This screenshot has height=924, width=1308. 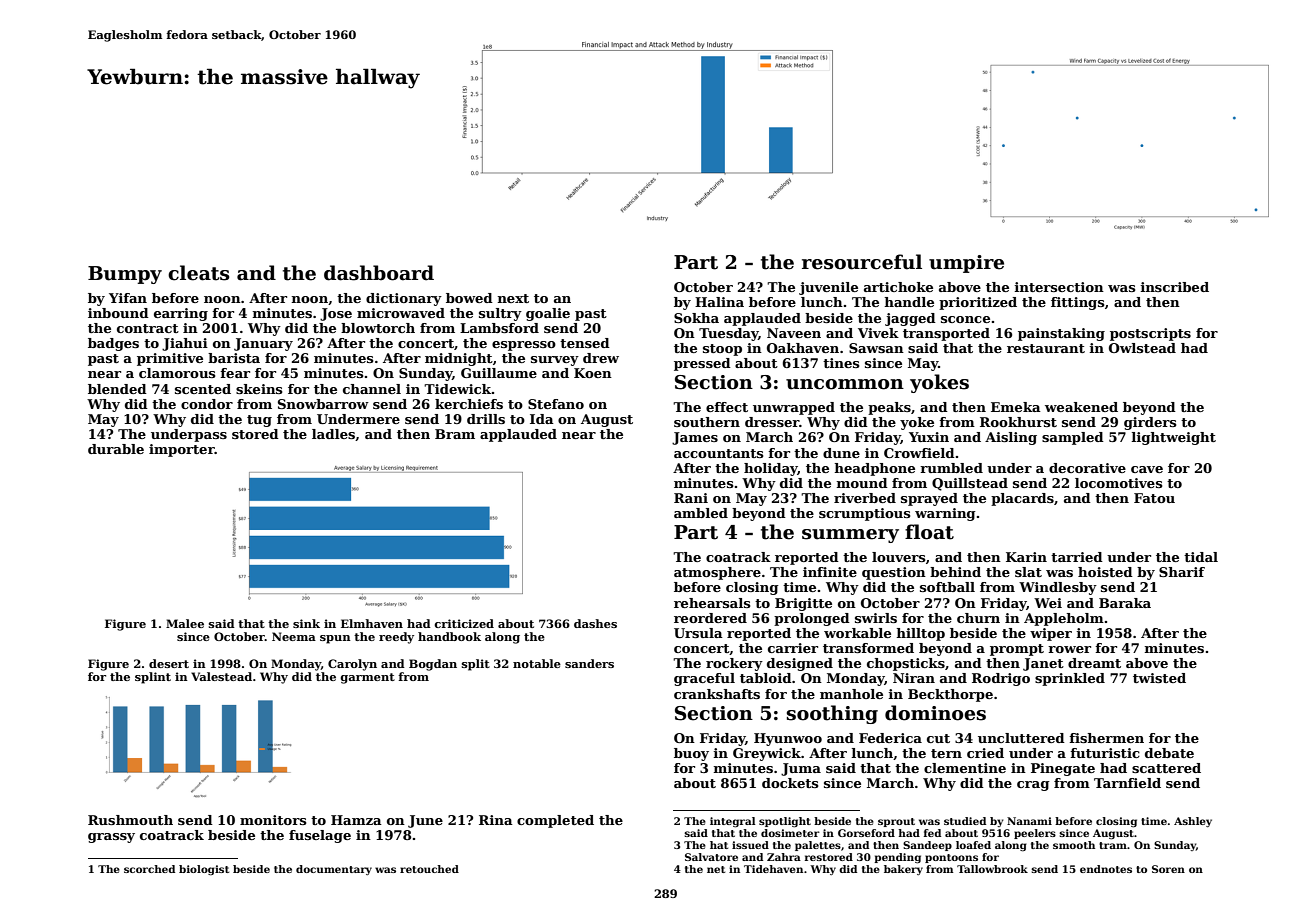 What do you see at coordinates (204, 870) in the screenshot?
I see `biologist` at bounding box center [204, 870].
